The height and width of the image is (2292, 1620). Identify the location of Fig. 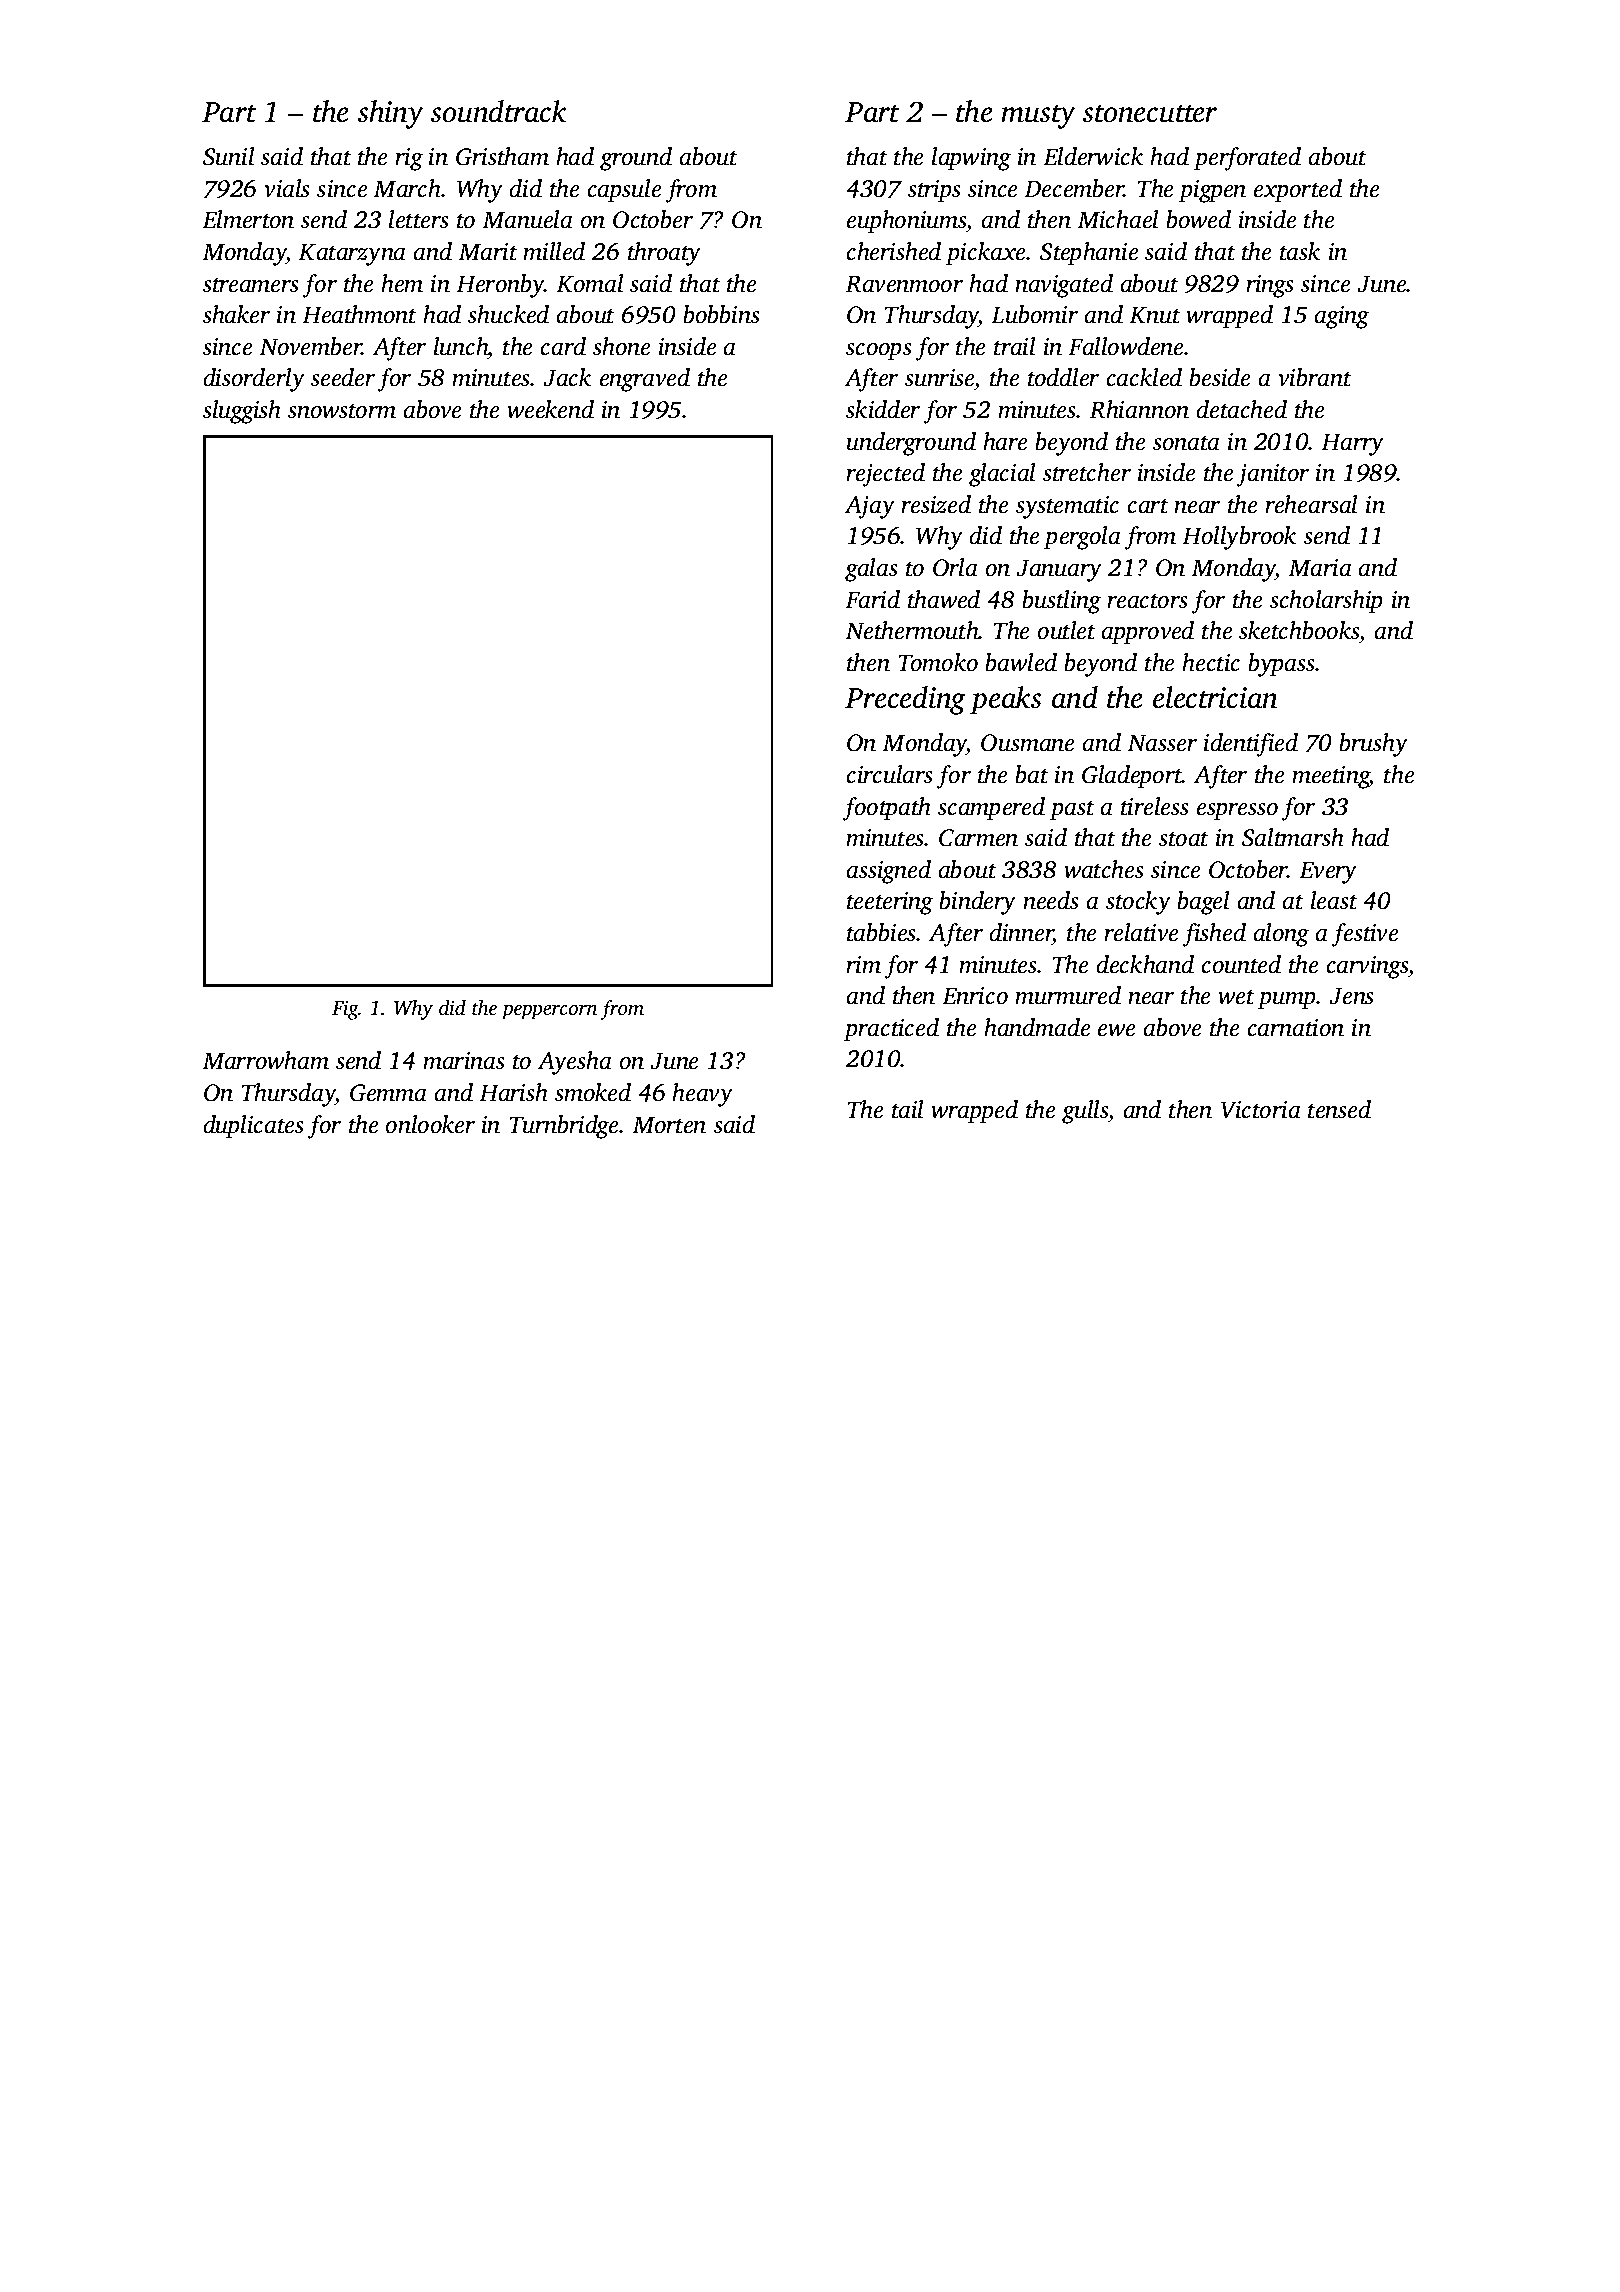
(345, 1010).
